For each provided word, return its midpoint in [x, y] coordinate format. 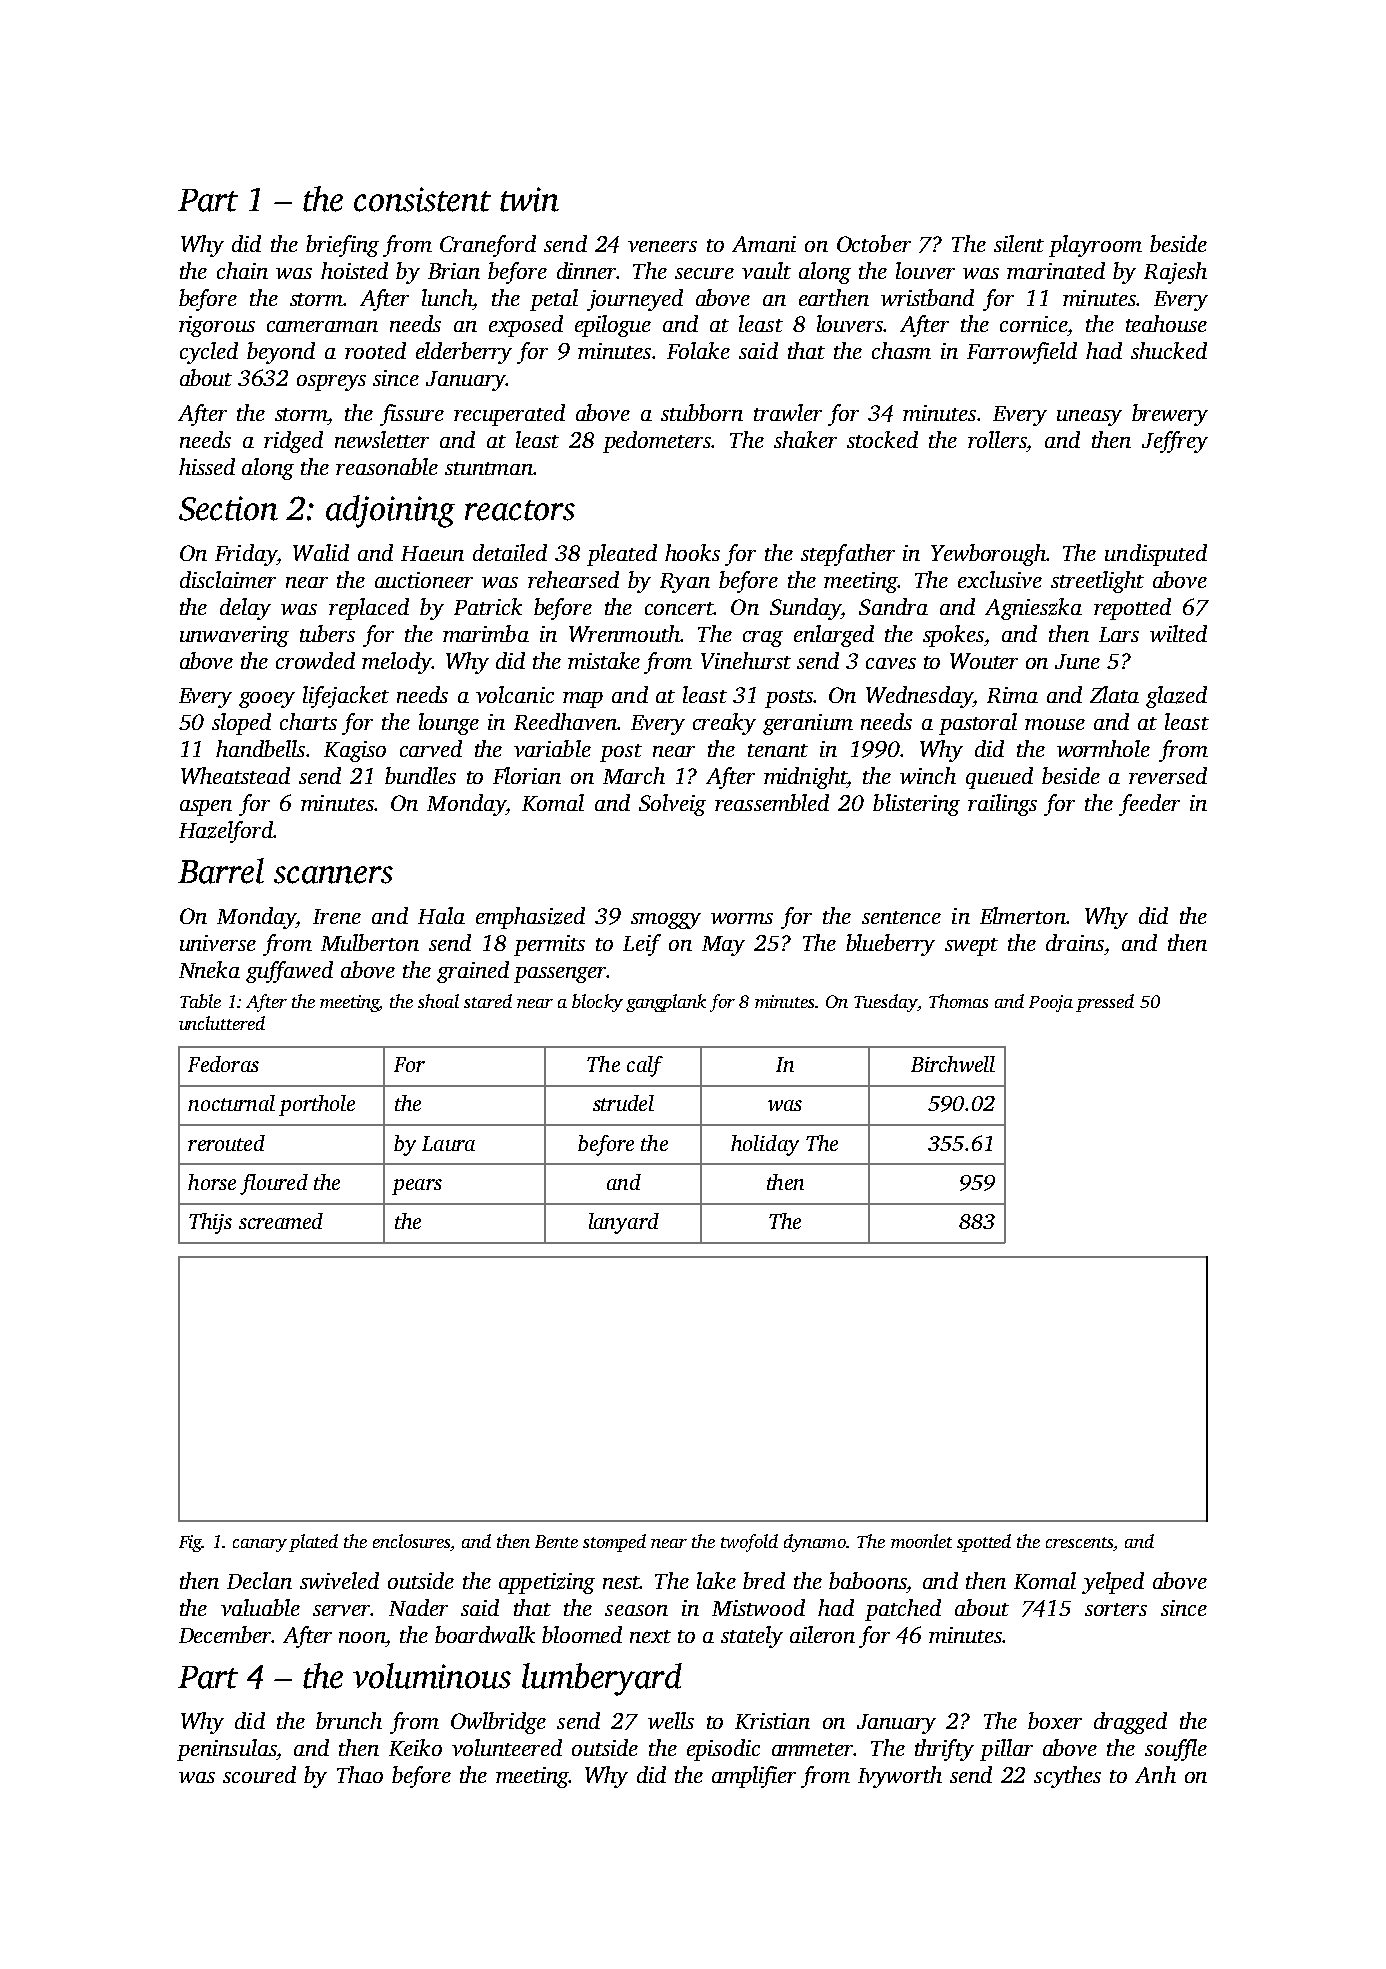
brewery [1170, 415]
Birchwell [953, 1064]
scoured [259, 1774]
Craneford [488, 246]
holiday [765, 1145]
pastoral [978, 724]
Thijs [210, 1223]
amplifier [754, 1777]
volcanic [515, 694]
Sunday [805, 609]
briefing [342, 246]
